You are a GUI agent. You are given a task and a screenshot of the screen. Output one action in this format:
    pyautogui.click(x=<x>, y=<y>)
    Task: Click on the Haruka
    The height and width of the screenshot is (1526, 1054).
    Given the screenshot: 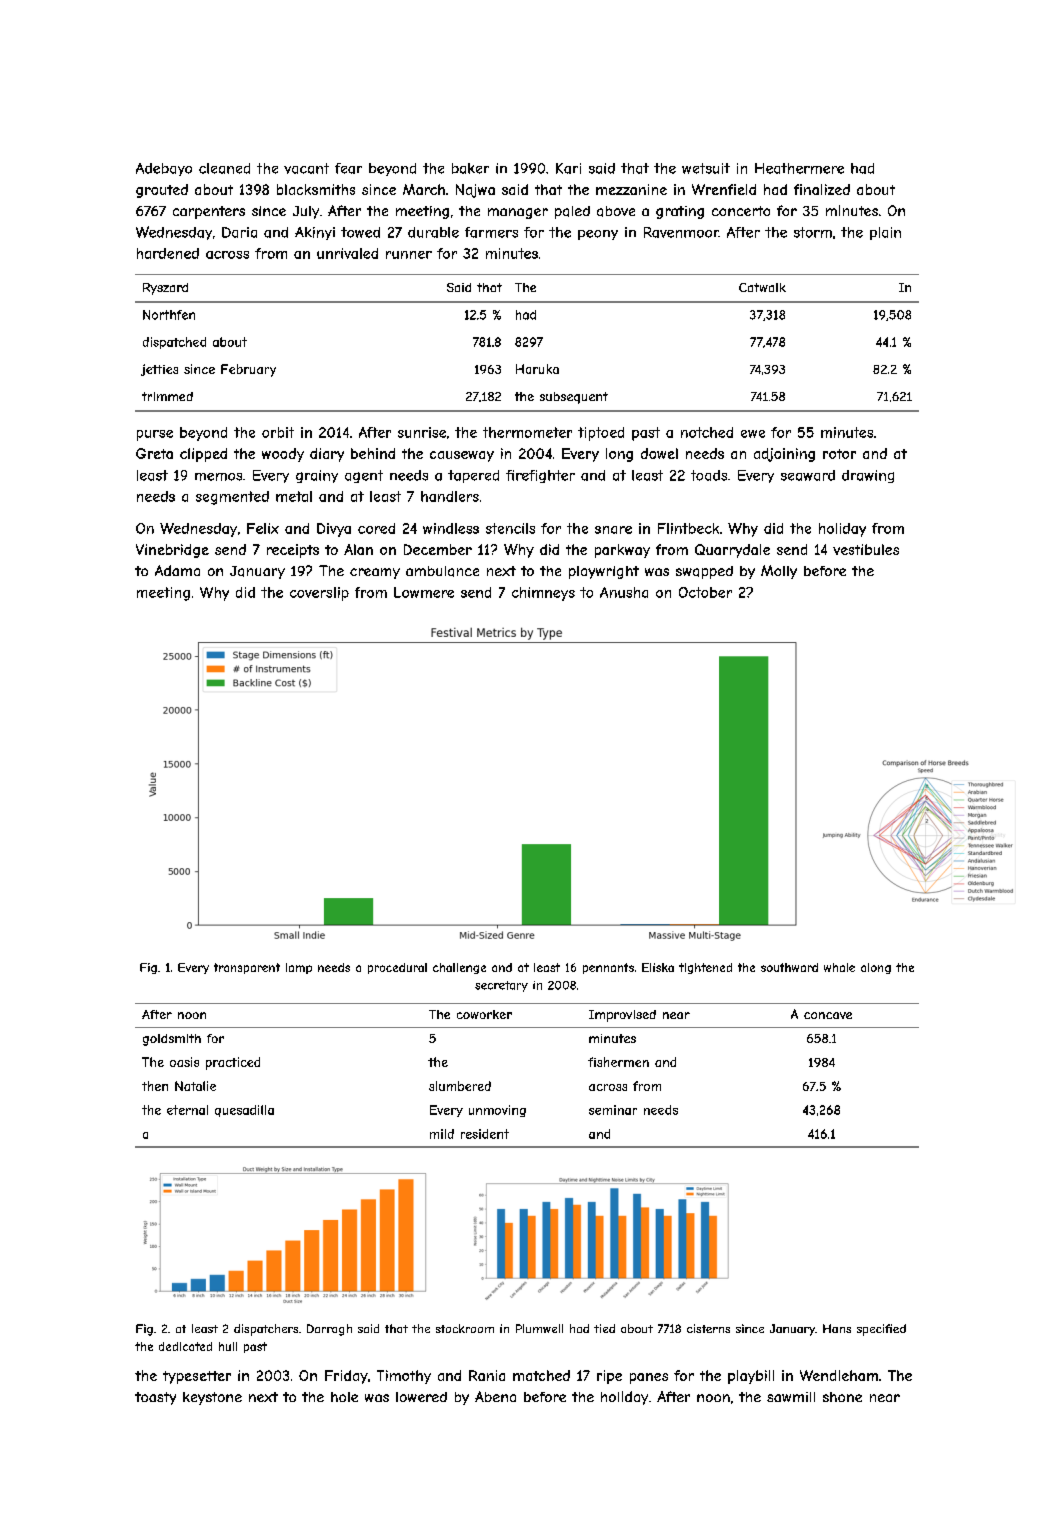 What is the action you would take?
    pyautogui.click(x=537, y=369)
